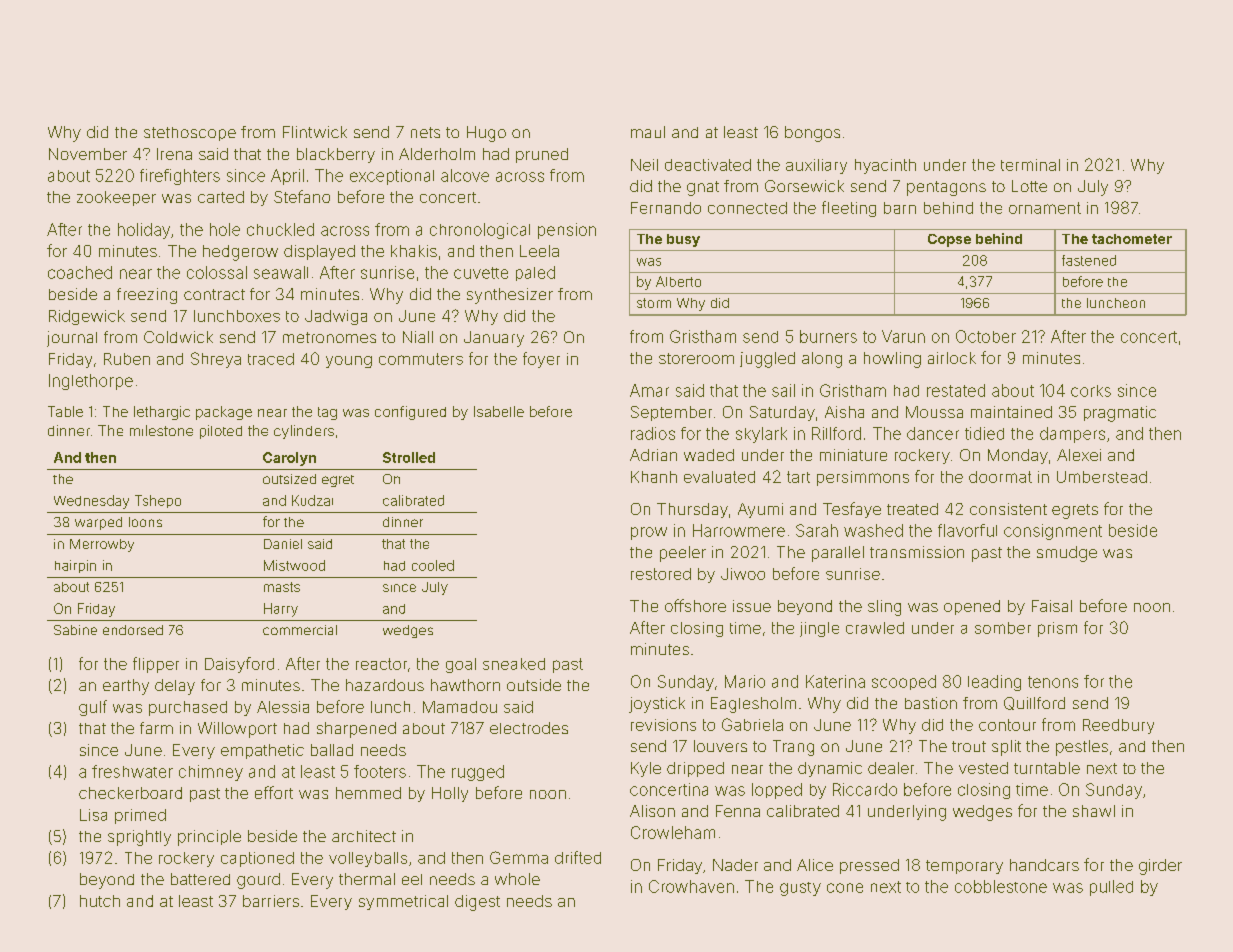 The height and width of the screenshot is (952, 1233). I want to click on storm, so click(654, 303).
